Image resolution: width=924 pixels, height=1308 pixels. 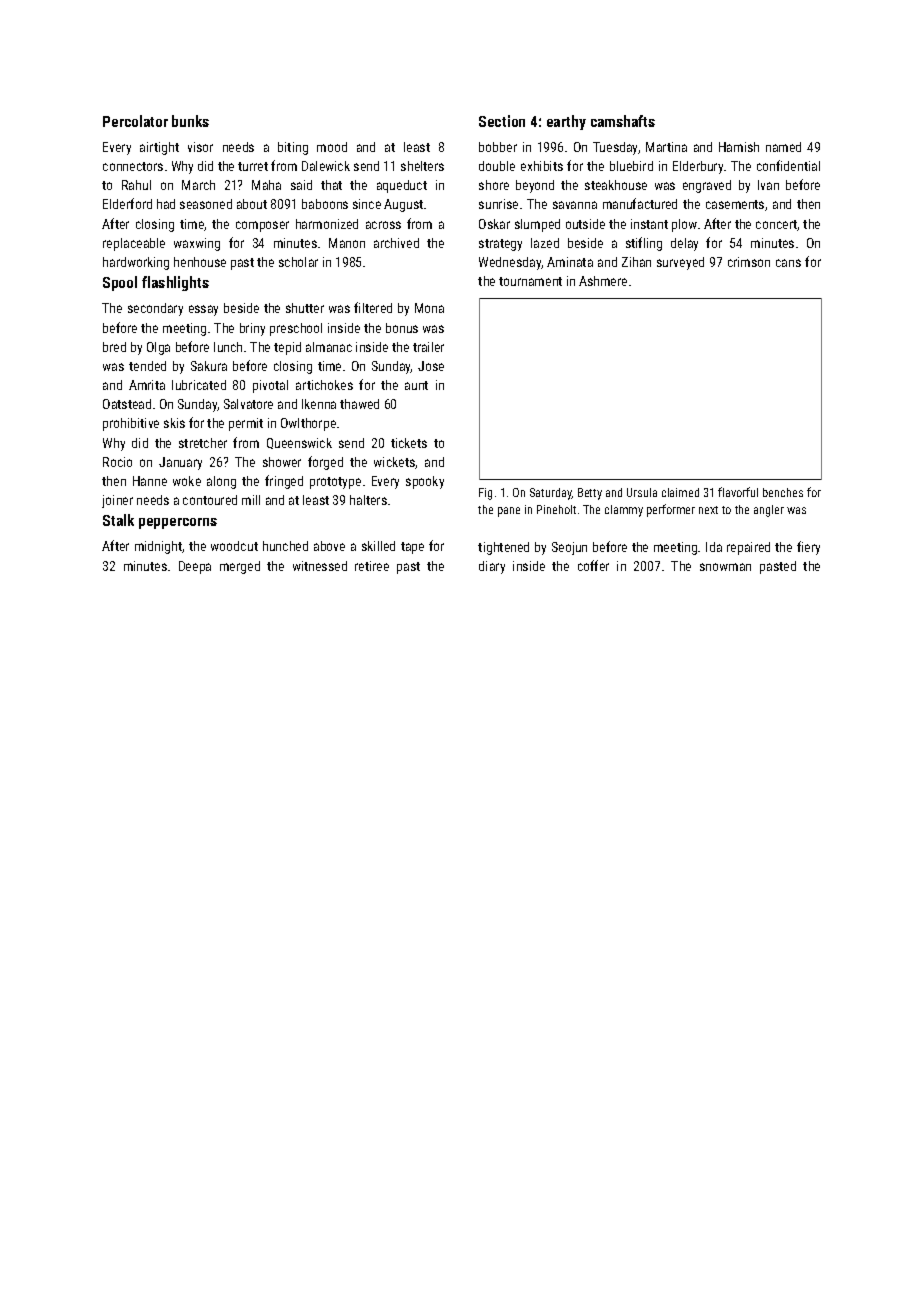 What do you see at coordinates (158, 547) in the screenshot?
I see `midnight` at bounding box center [158, 547].
